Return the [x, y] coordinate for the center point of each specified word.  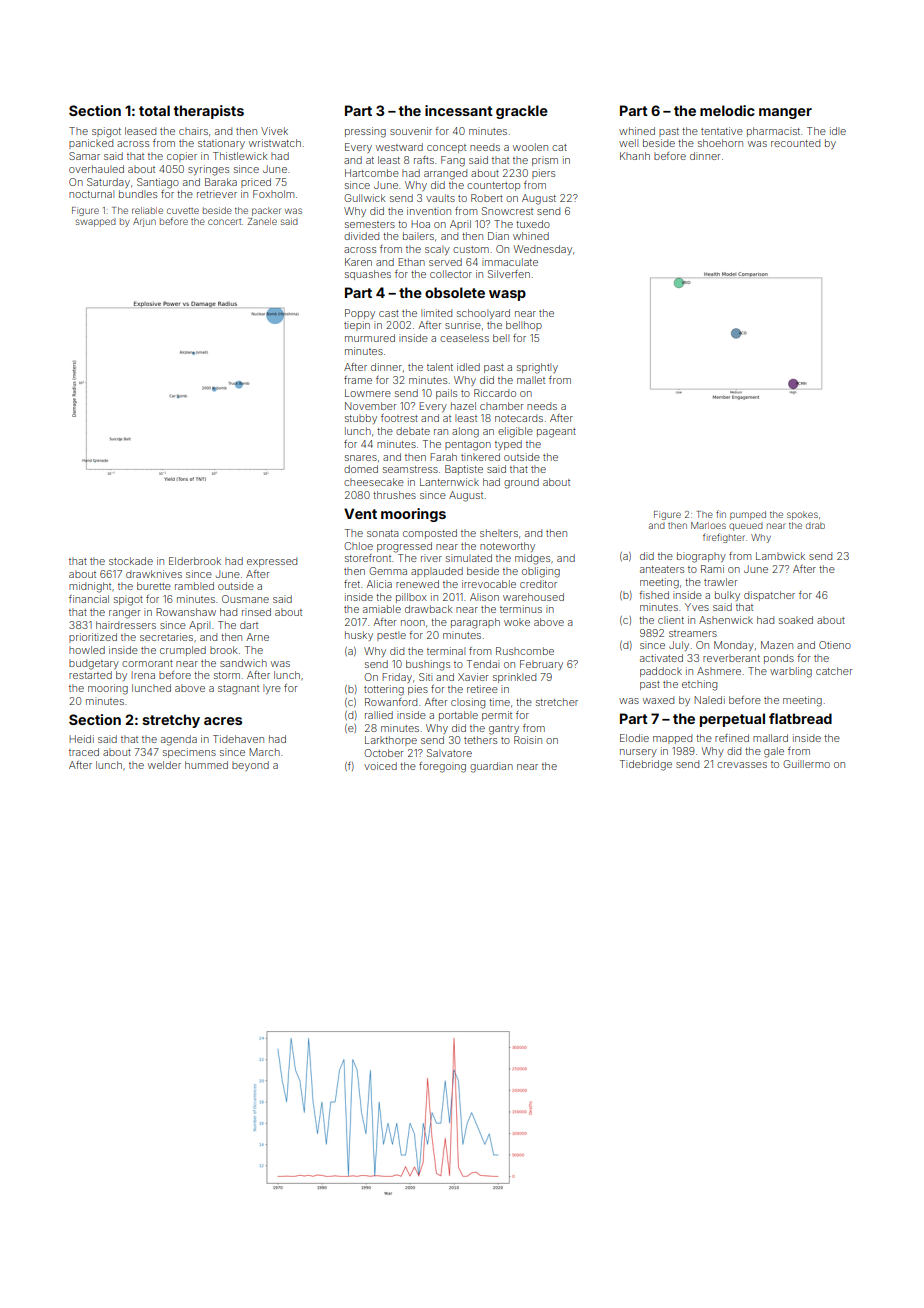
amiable [382, 609]
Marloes [708, 525]
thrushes [394, 495]
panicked [91, 144]
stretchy [171, 721]
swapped [96, 222]
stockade [131, 561]
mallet [531, 380]
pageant [556, 433]
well [628, 143]
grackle [522, 112]
